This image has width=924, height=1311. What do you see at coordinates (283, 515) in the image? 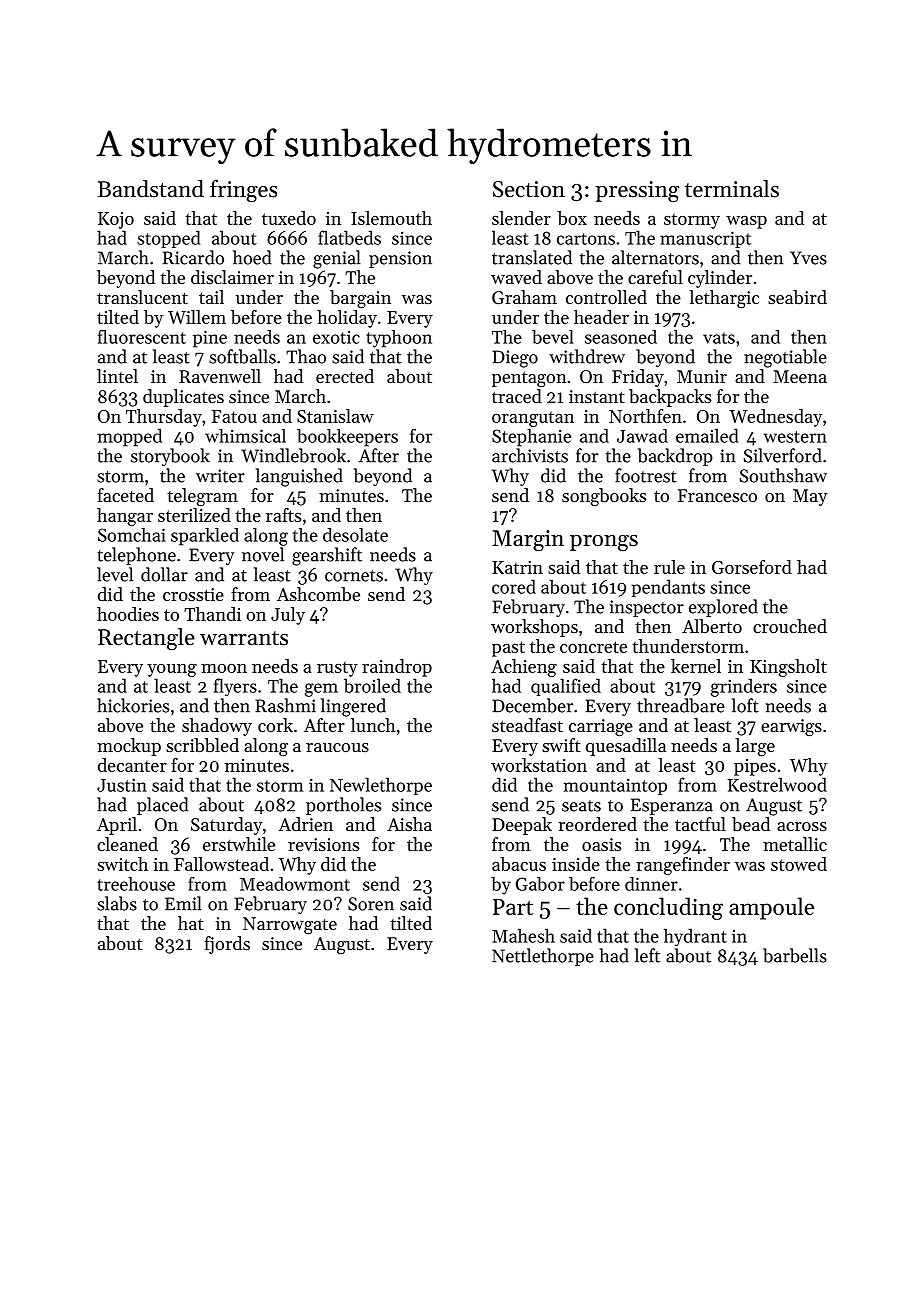
I see `rafts` at bounding box center [283, 515].
